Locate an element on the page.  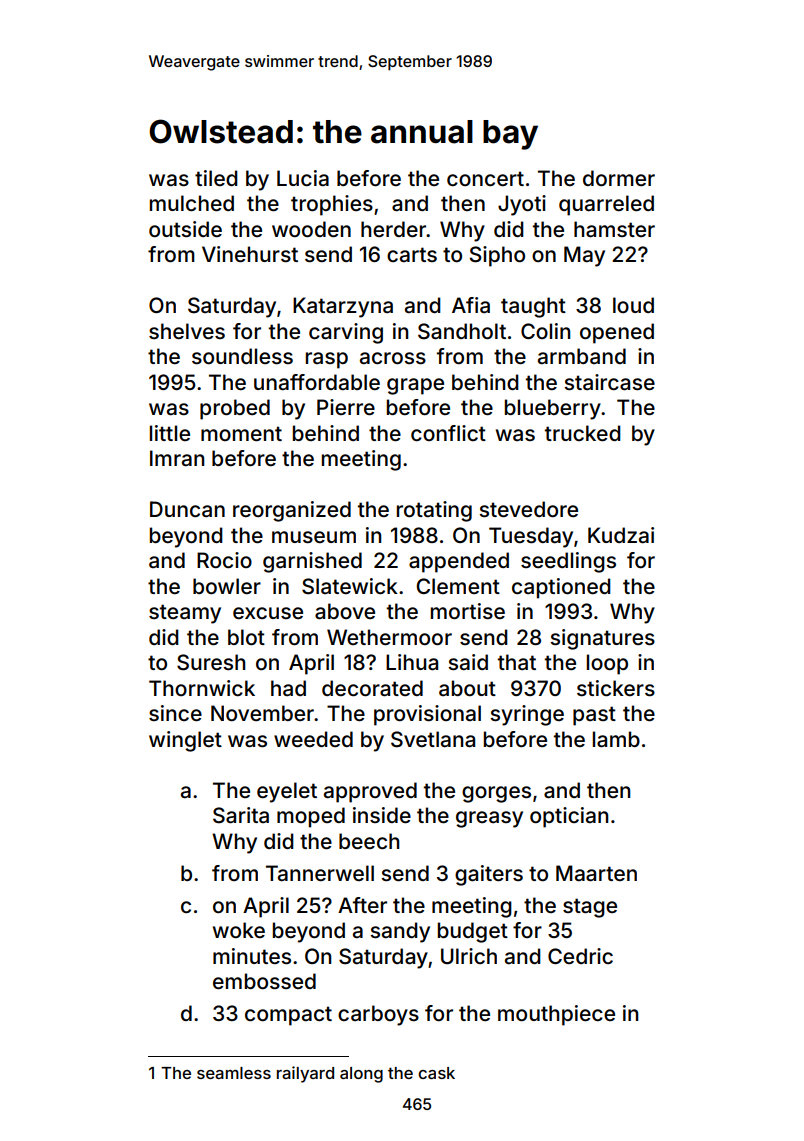
railyard is located at coordinates (305, 1074).
